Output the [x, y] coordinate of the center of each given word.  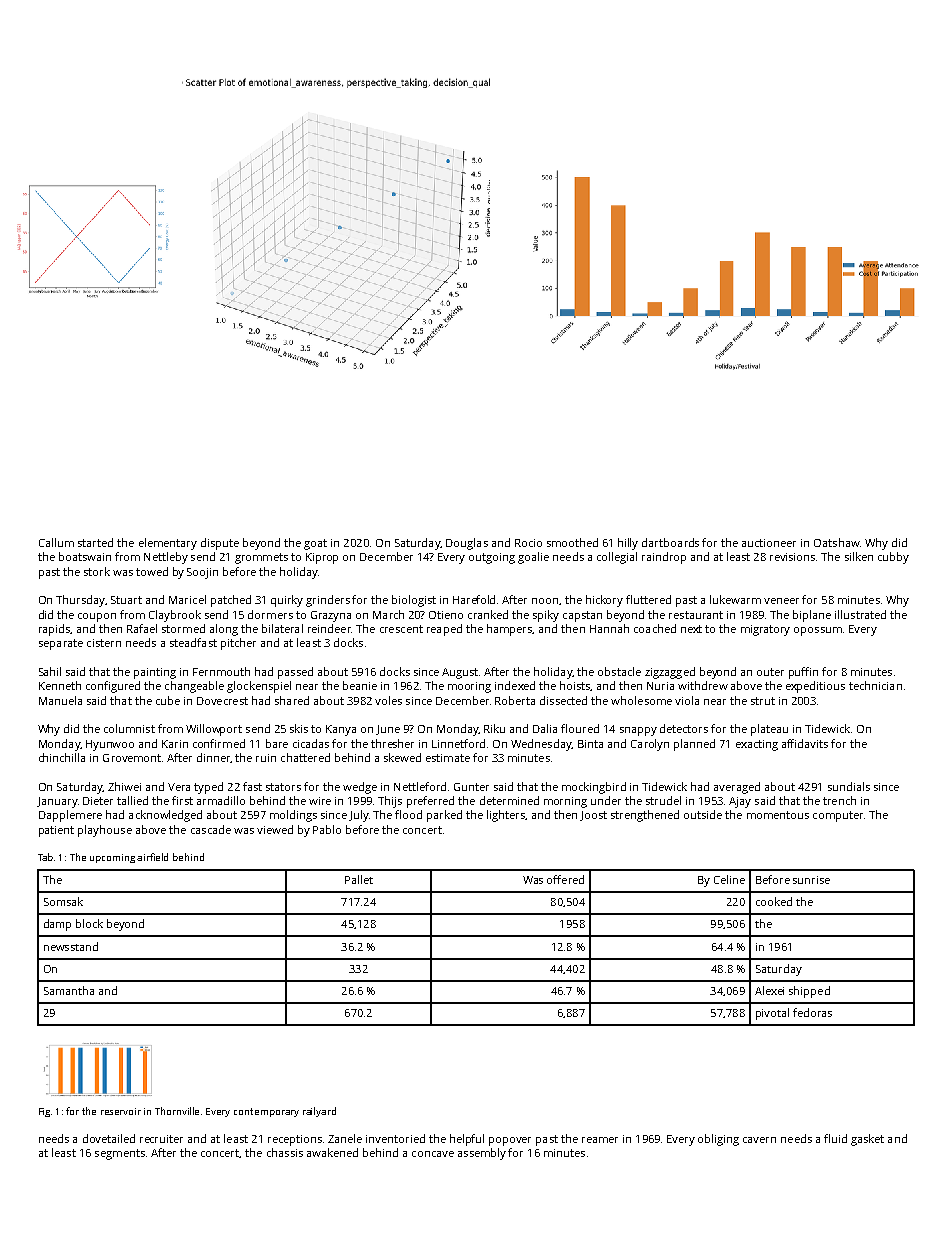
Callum [56, 542]
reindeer [329, 628]
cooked [774, 901]
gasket [867, 1140]
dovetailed [109, 1138]
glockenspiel [259, 687]
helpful [467, 1140]
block [89, 923]
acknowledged [165, 816]
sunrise [811, 880]
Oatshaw [837, 542]
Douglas [467, 544]
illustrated [860, 614]
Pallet [359, 879]
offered [565, 879]
